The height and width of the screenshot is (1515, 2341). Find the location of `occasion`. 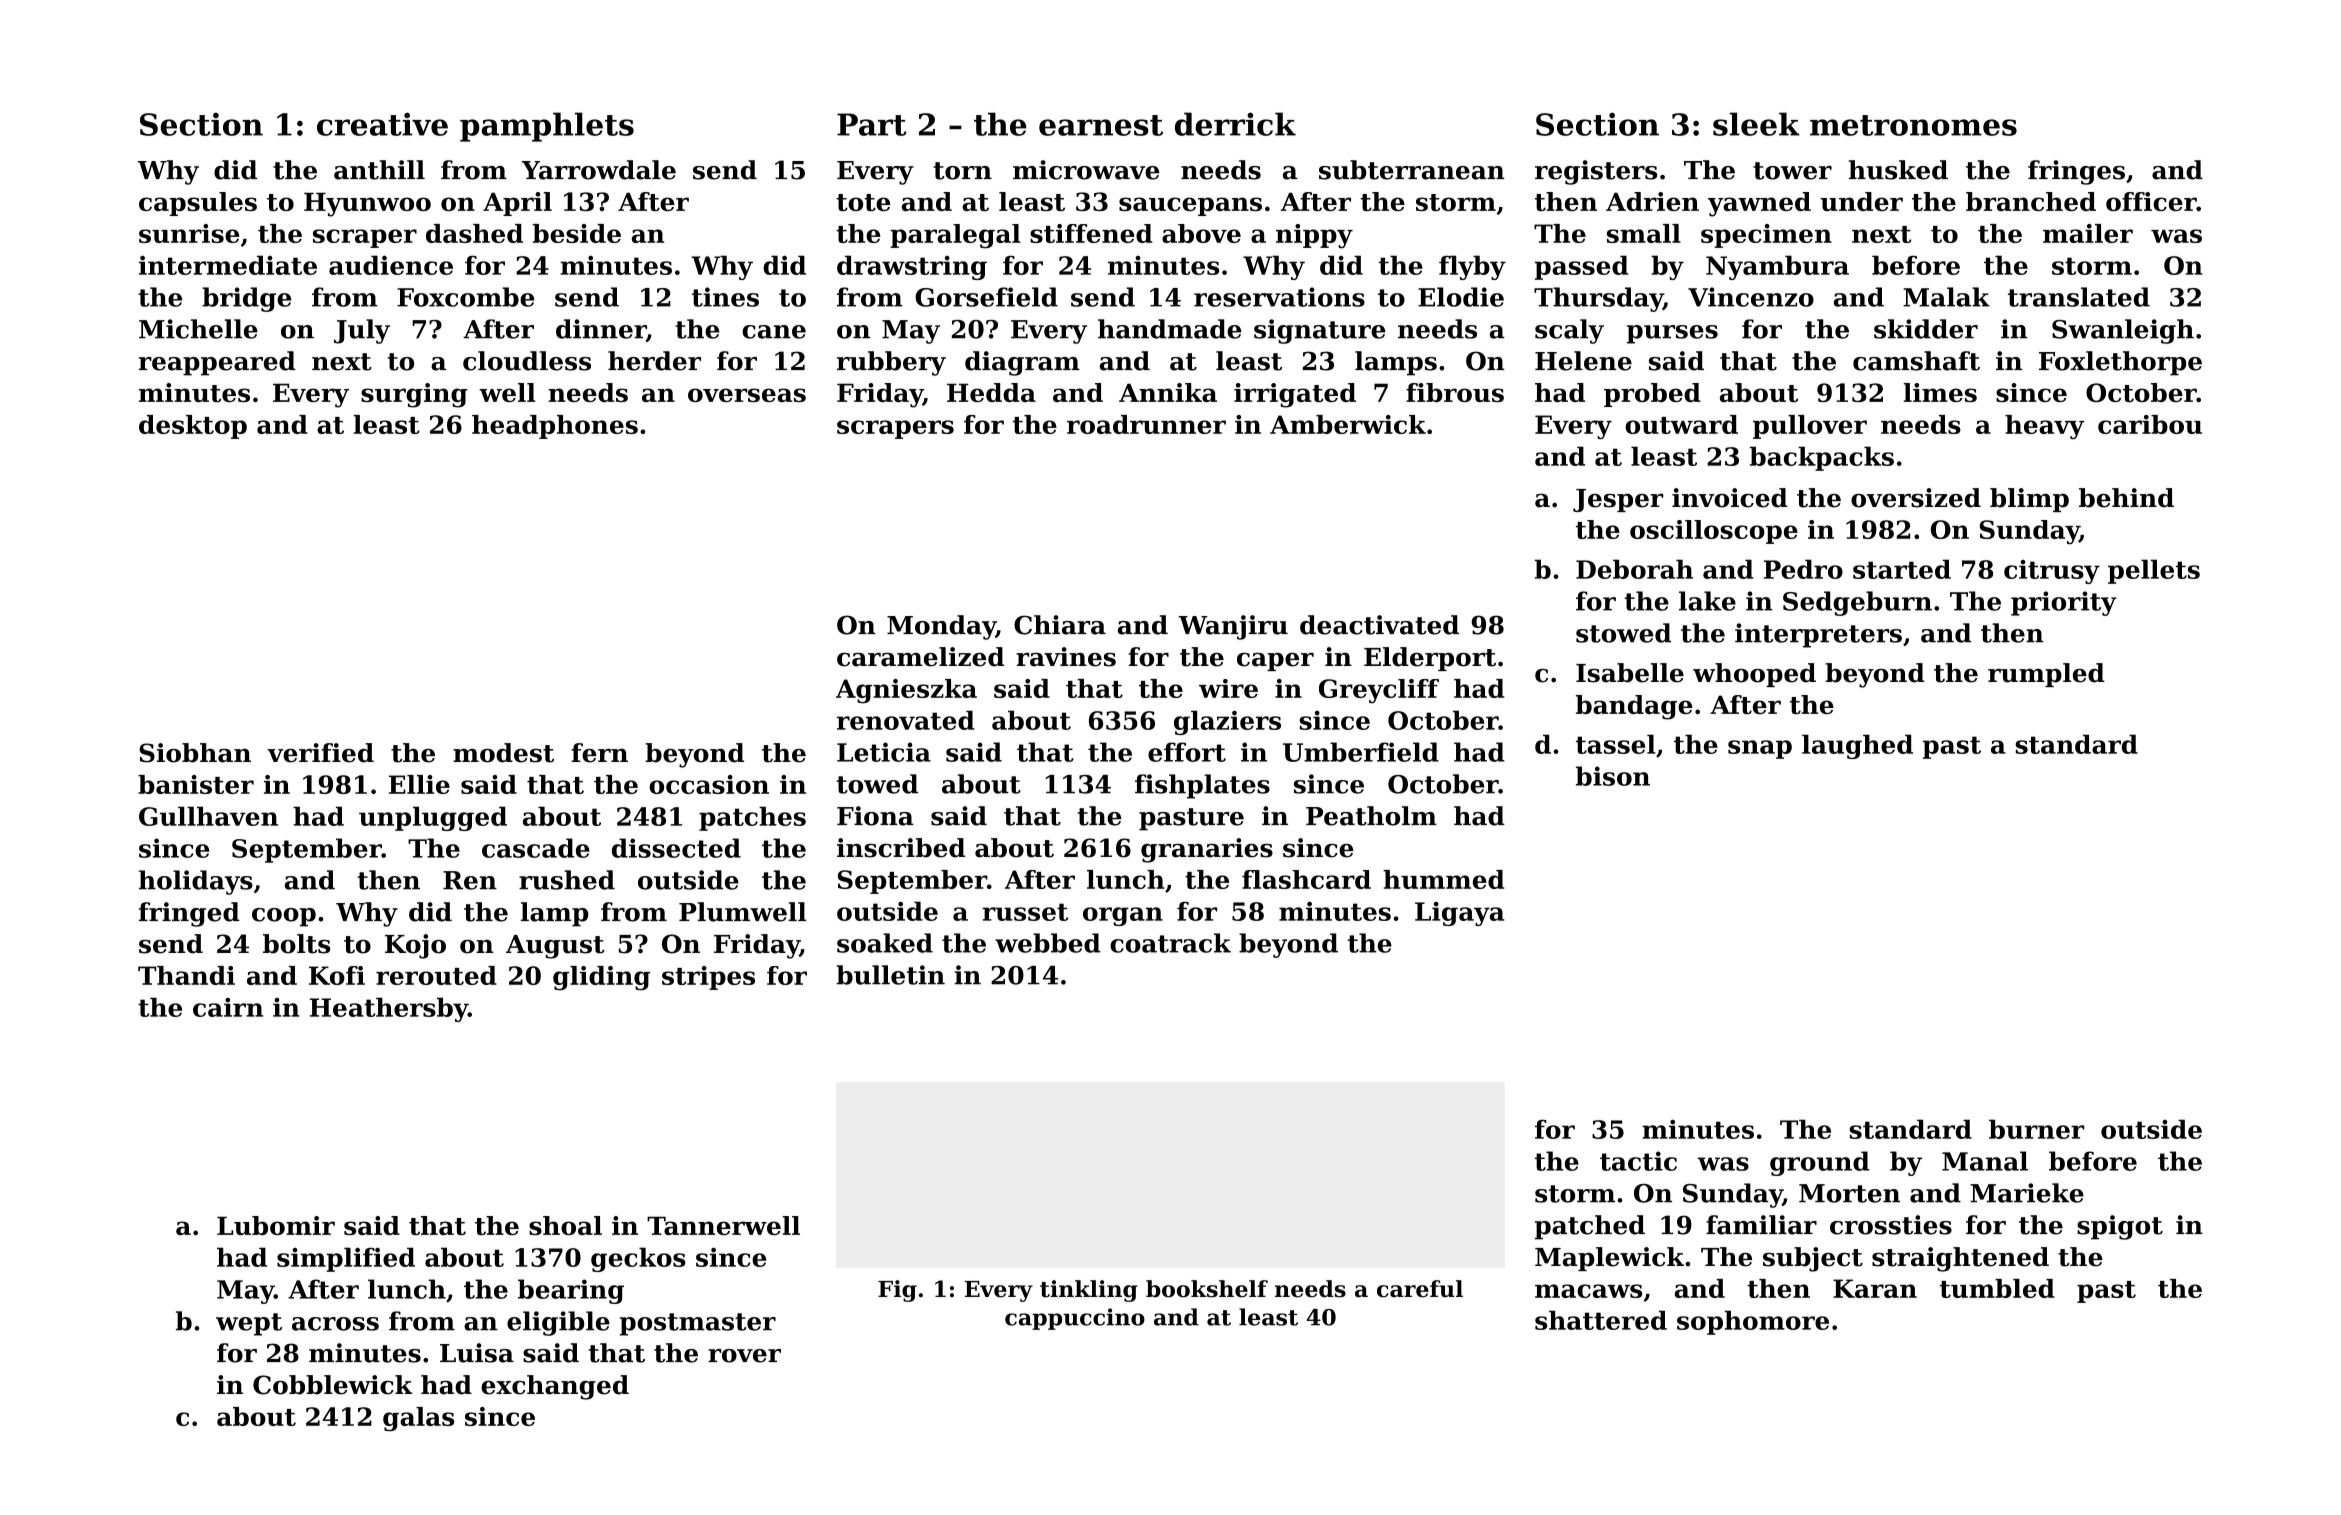

occasion is located at coordinates (709, 784).
